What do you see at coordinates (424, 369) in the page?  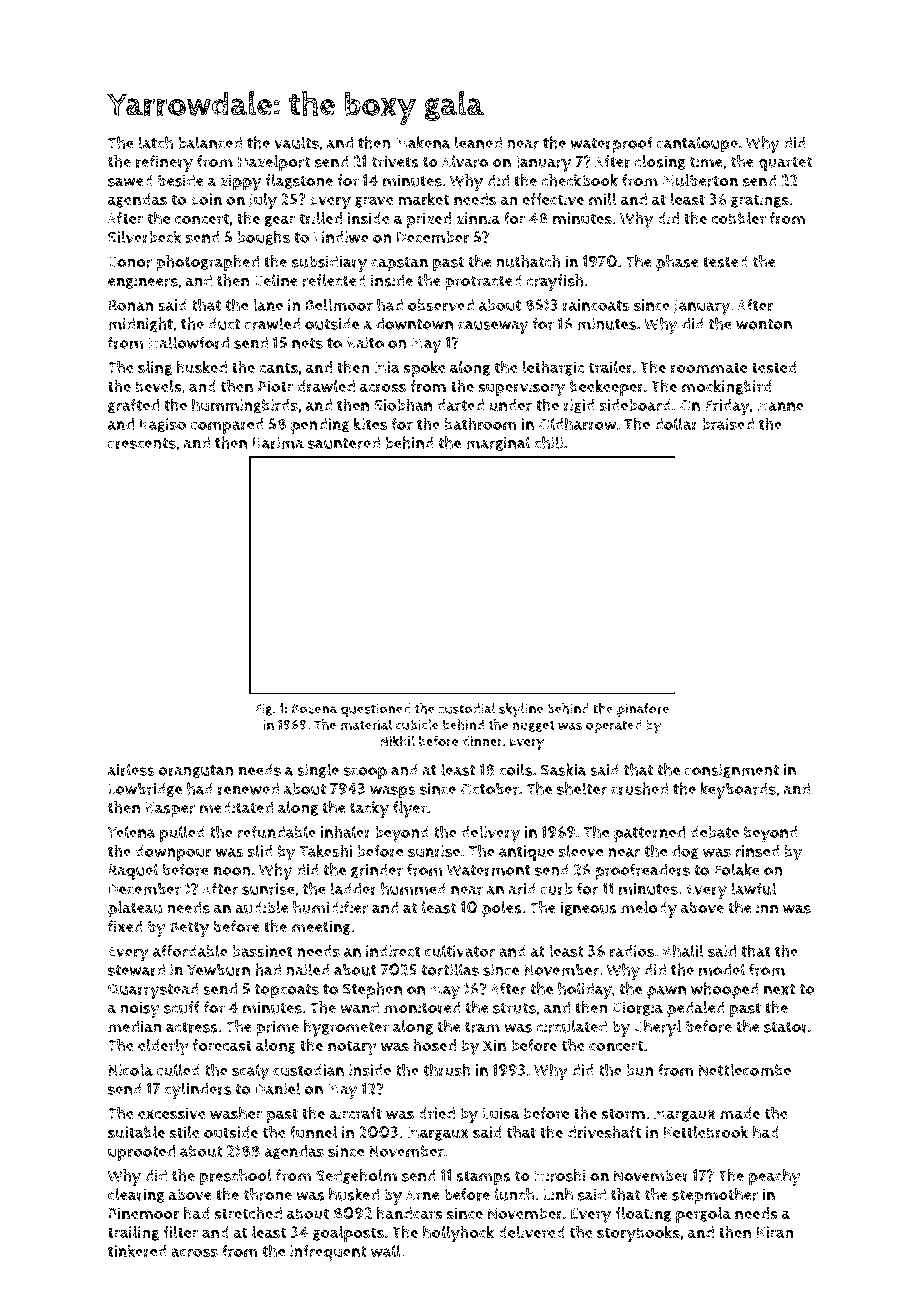 I see `spoke` at bounding box center [424, 369].
